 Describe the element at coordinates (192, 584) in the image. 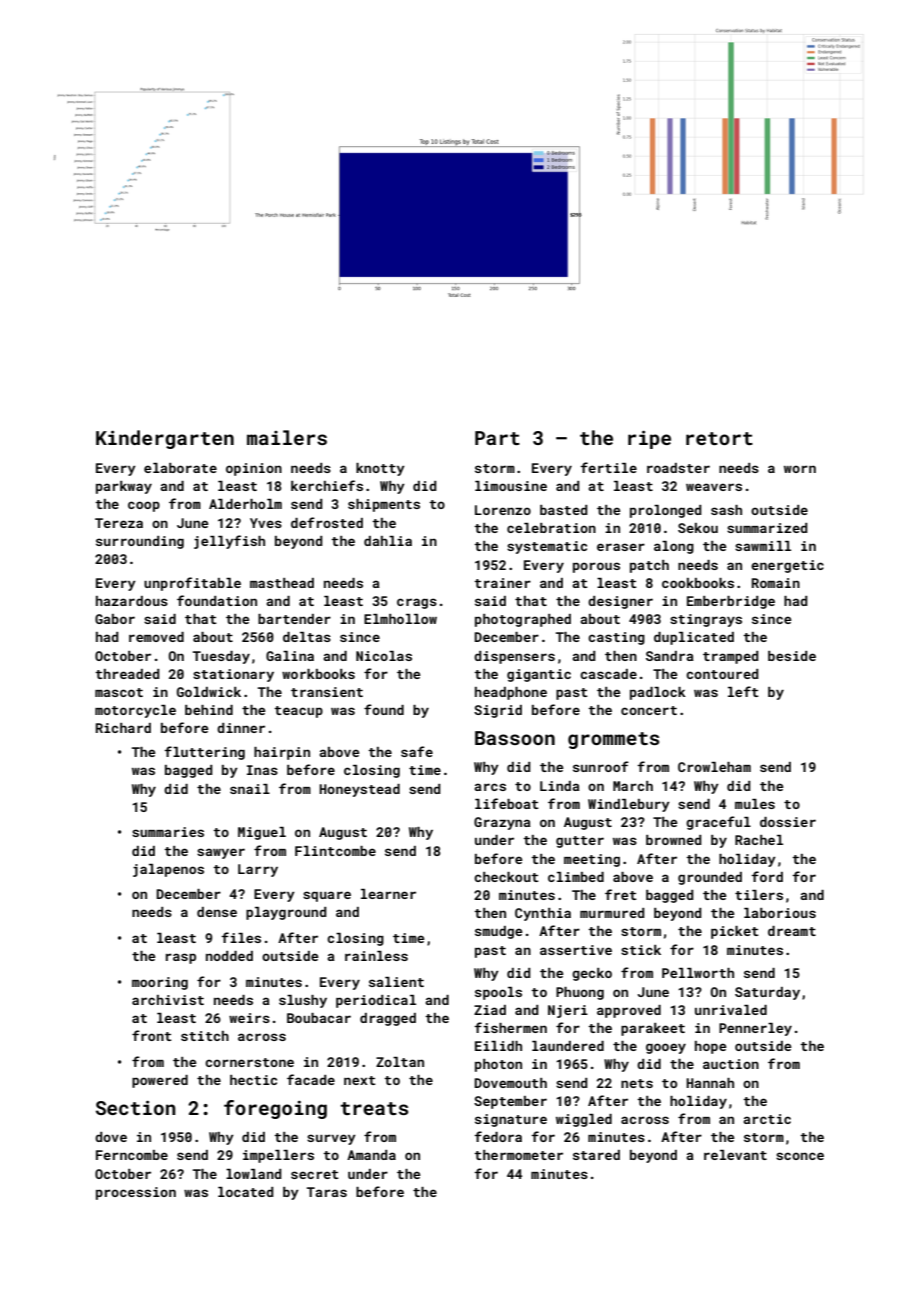

I see `unprofitable` at that location.
